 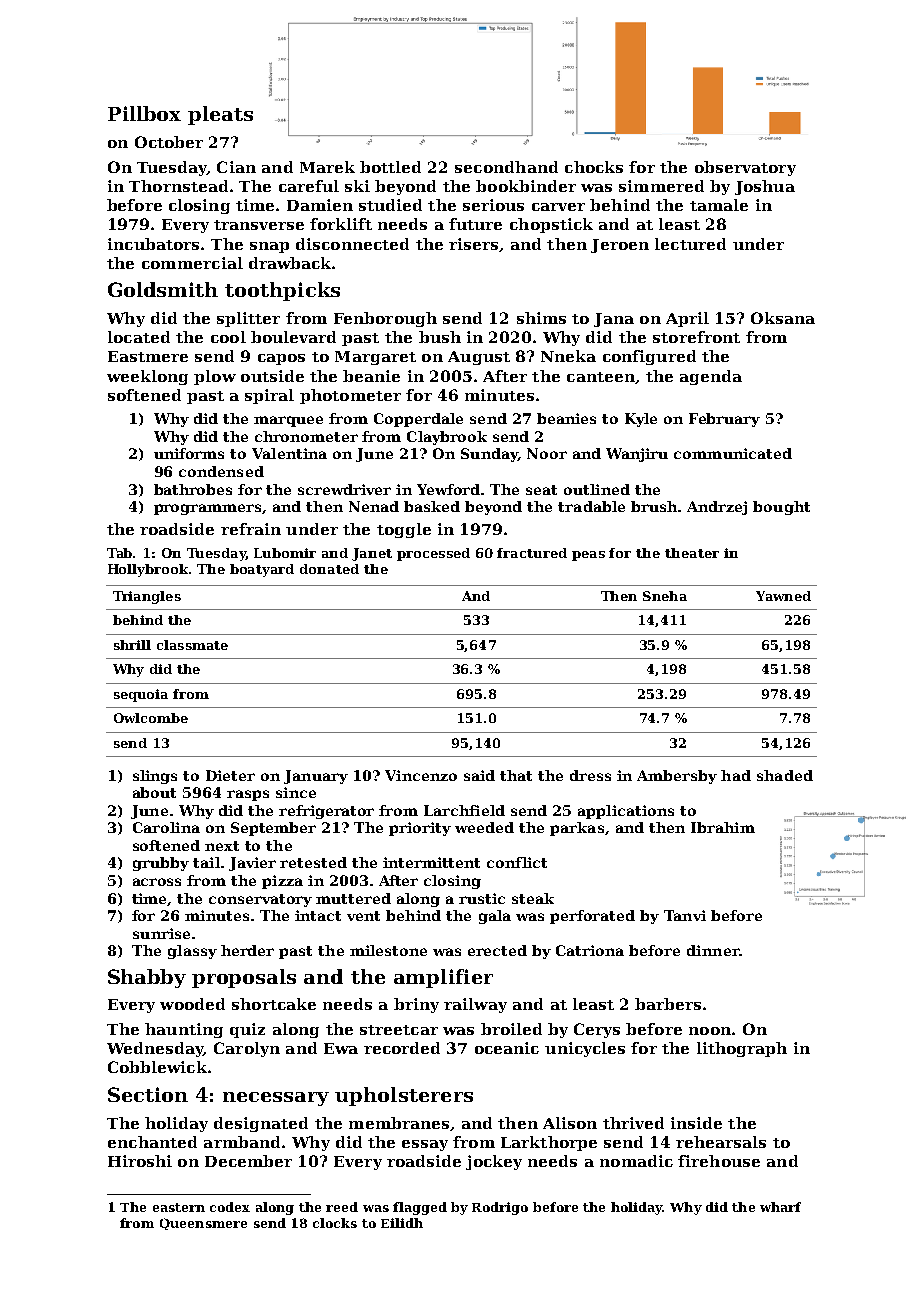 What do you see at coordinates (780, 1207) in the document?
I see `wharf` at bounding box center [780, 1207].
